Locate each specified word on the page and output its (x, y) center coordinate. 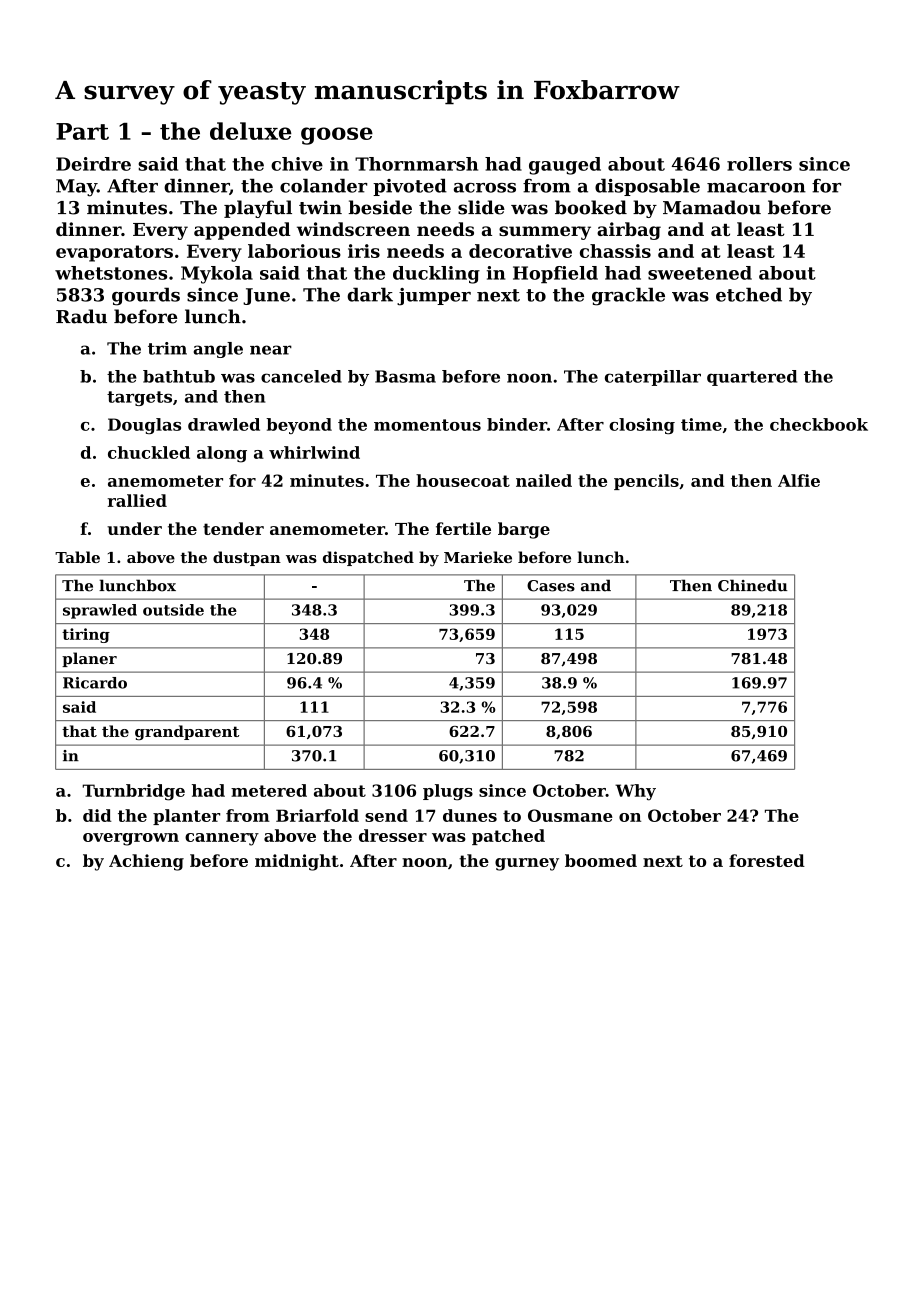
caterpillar (653, 378)
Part (82, 131)
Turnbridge (133, 792)
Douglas (144, 426)
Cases (551, 586)
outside (173, 610)
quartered (752, 378)
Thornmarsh (416, 164)
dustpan (247, 558)
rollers (759, 164)
